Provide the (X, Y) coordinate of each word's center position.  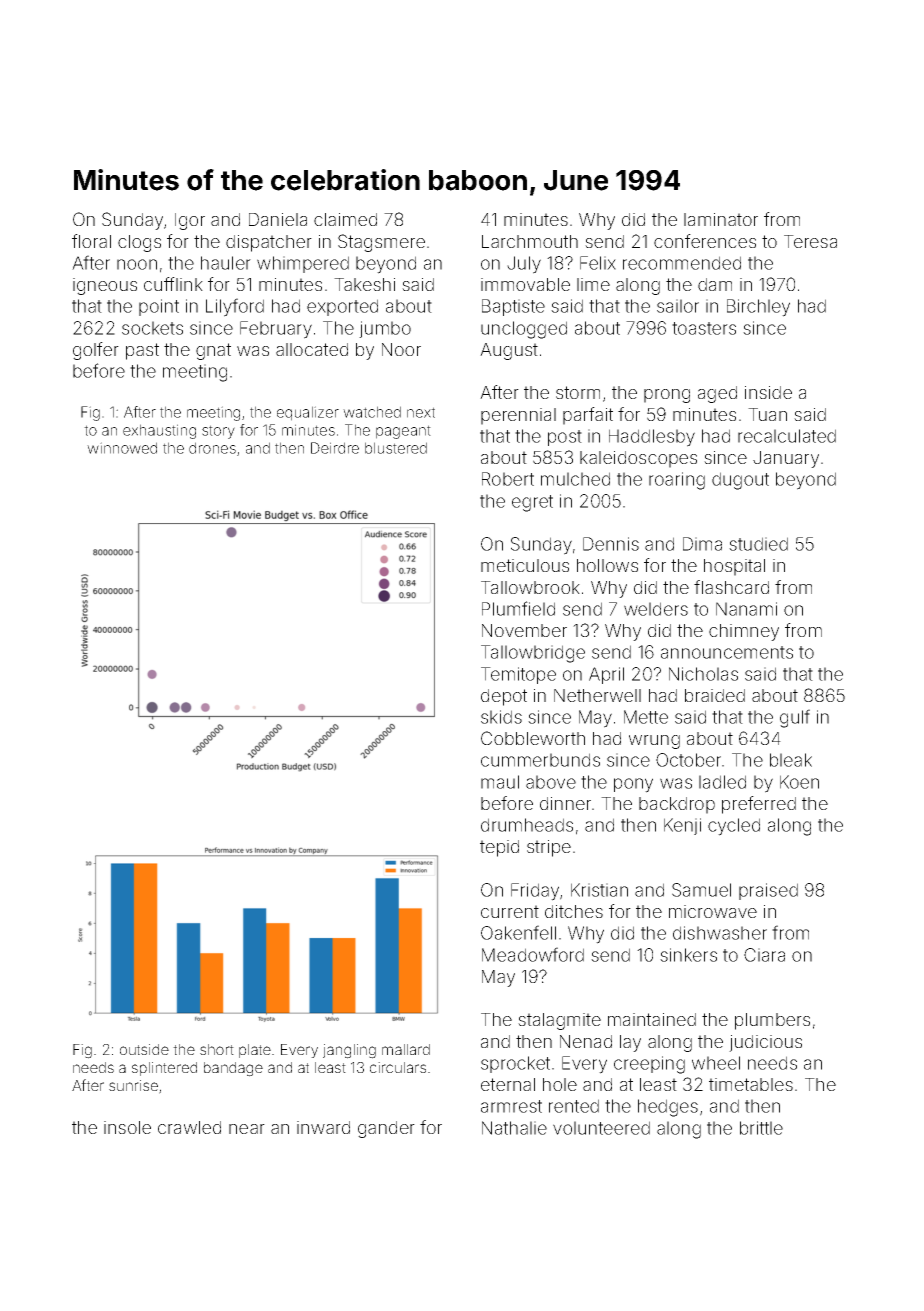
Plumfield (518, 608)
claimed (345, 219)
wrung (654, 742)
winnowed (122, 448)
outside (144, 1049)
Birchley (758, 308)
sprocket (515, 1064)
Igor (190, 221)
